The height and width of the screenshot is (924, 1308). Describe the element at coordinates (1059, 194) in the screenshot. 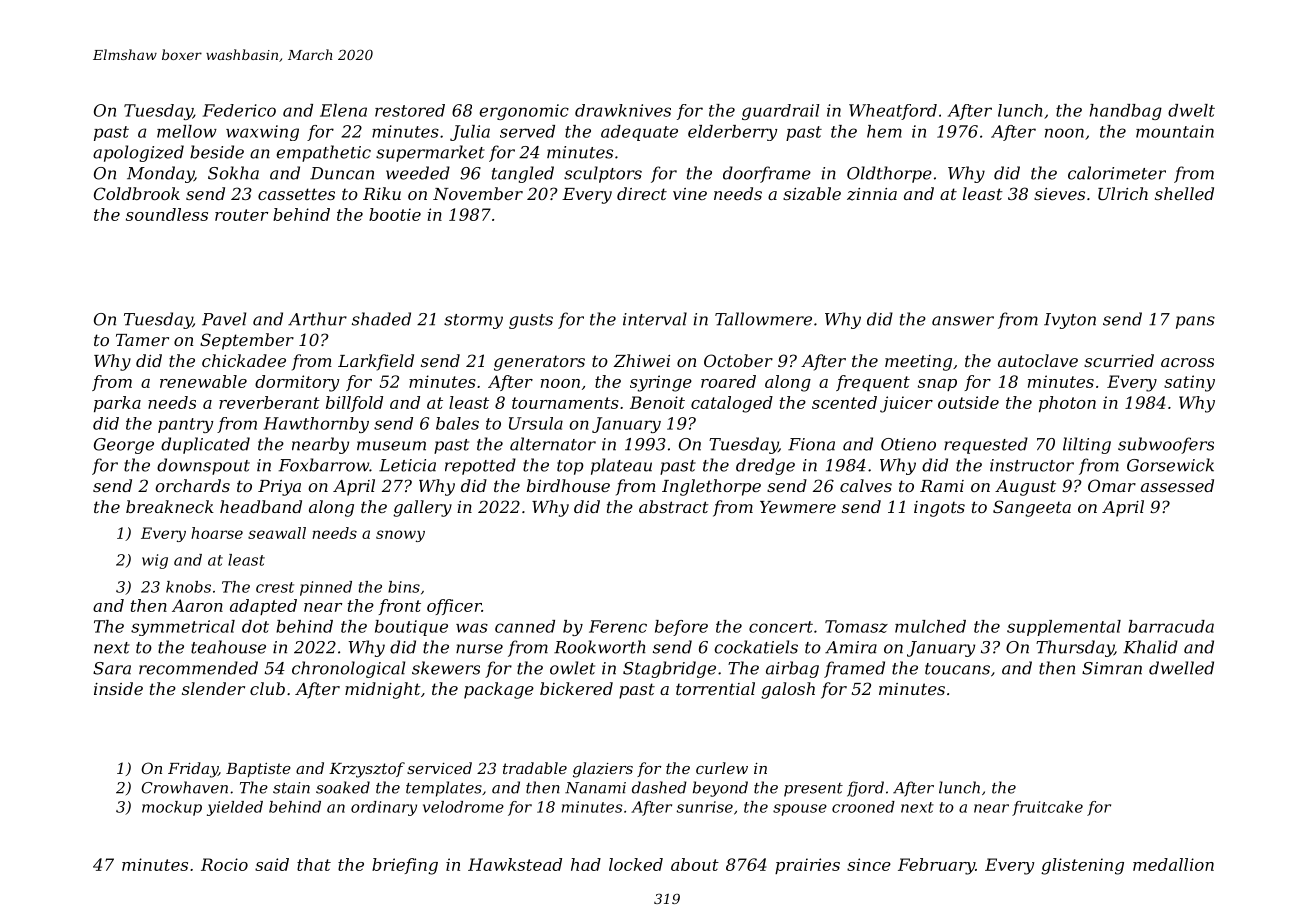

I see `sieves` at that location.
